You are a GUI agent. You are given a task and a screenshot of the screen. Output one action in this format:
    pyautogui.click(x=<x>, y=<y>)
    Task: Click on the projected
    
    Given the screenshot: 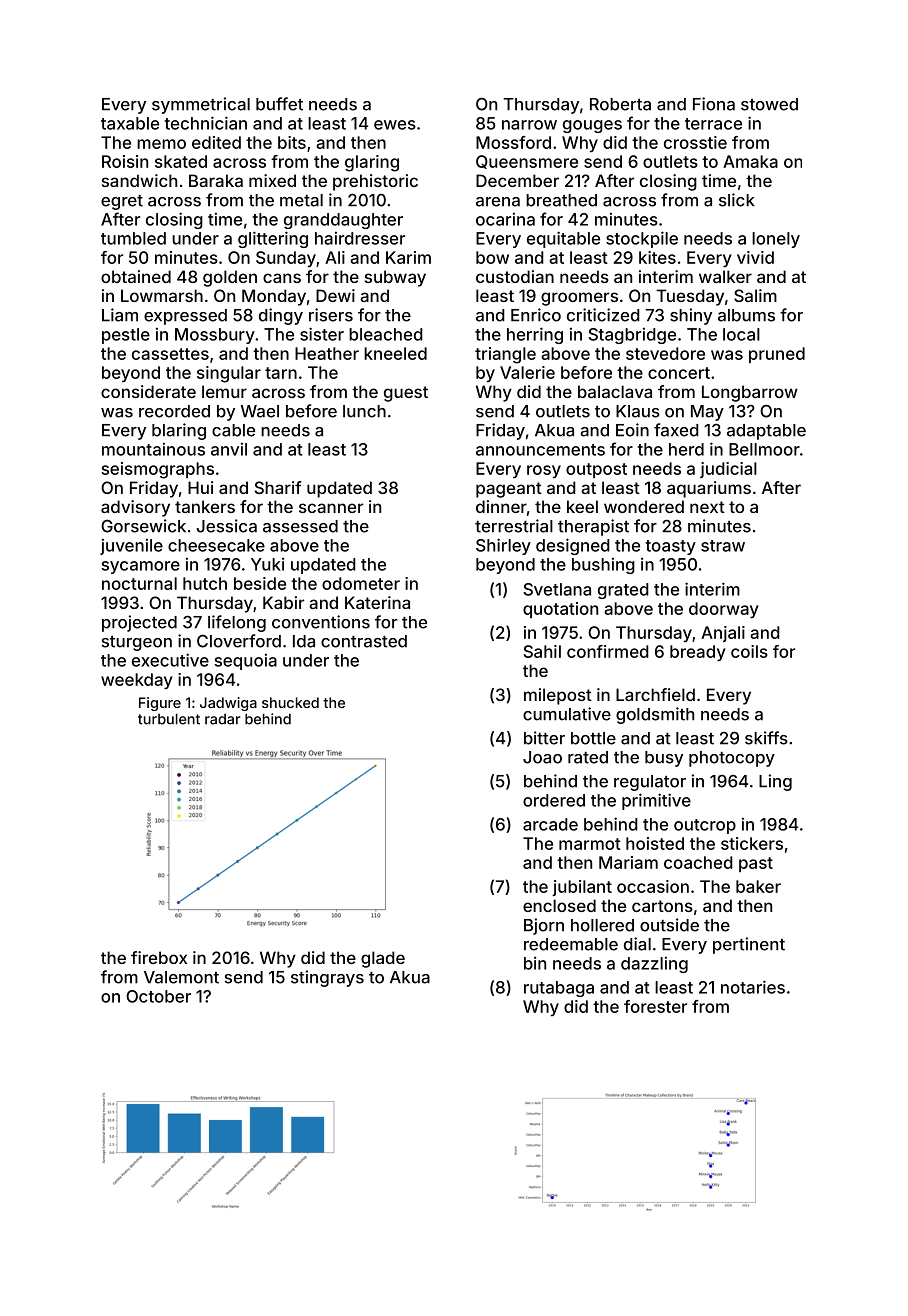 What is the action you would take?
    pyautogui.click(x=139, y=623)
